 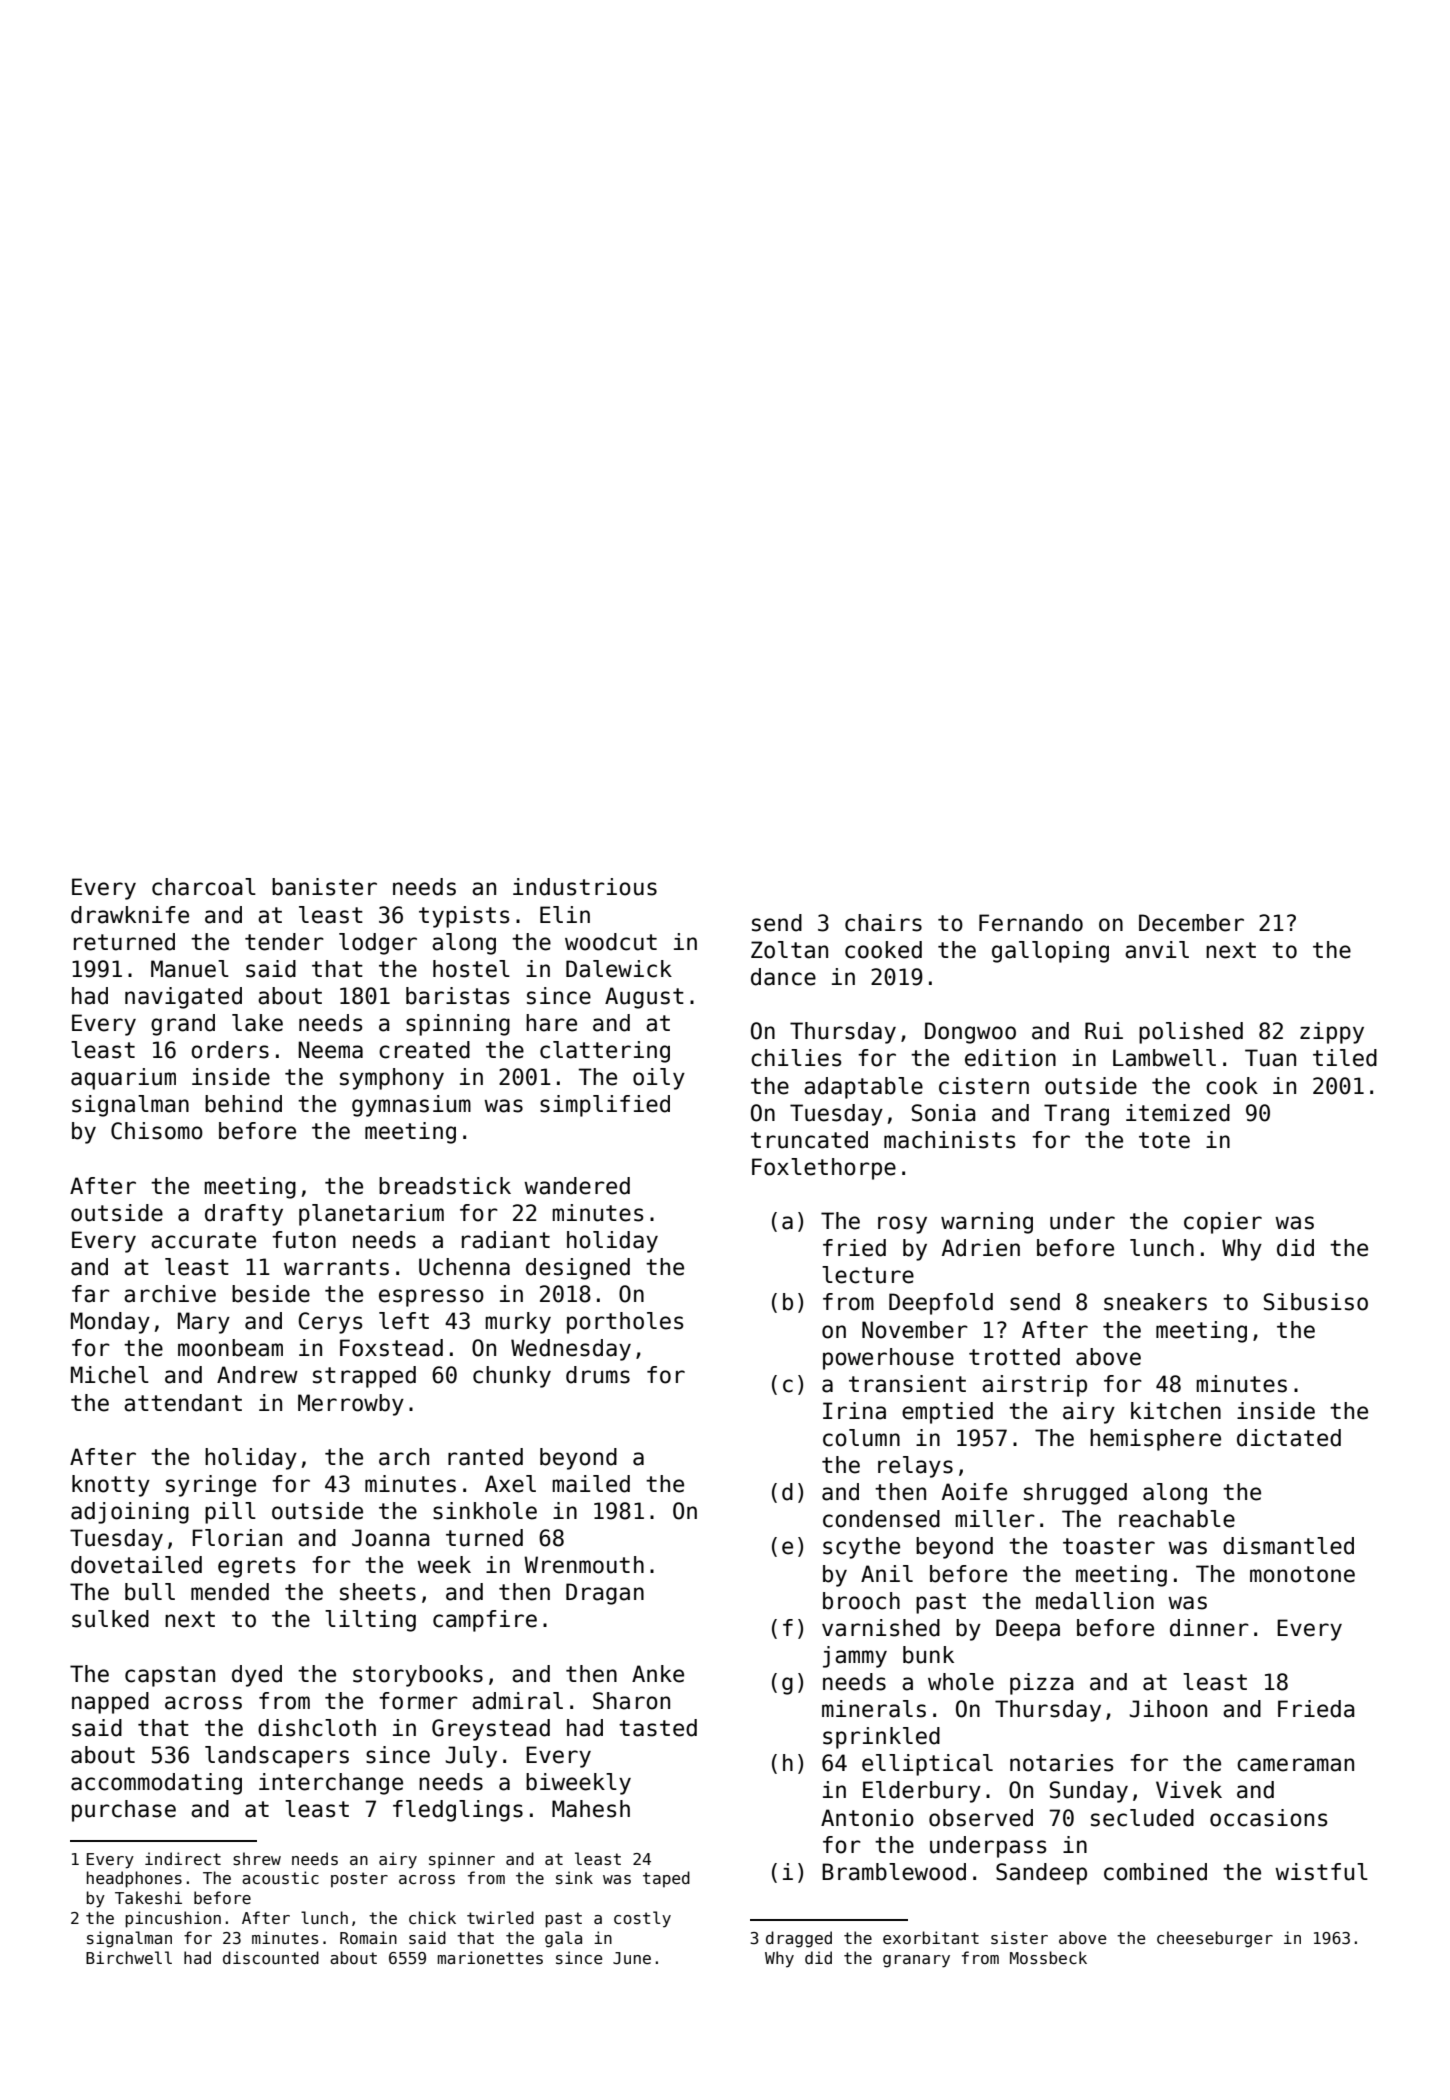 What do you see at coordinates (204, 887) in the image?
I see `charcoal` at bounding box center [204, 887].
